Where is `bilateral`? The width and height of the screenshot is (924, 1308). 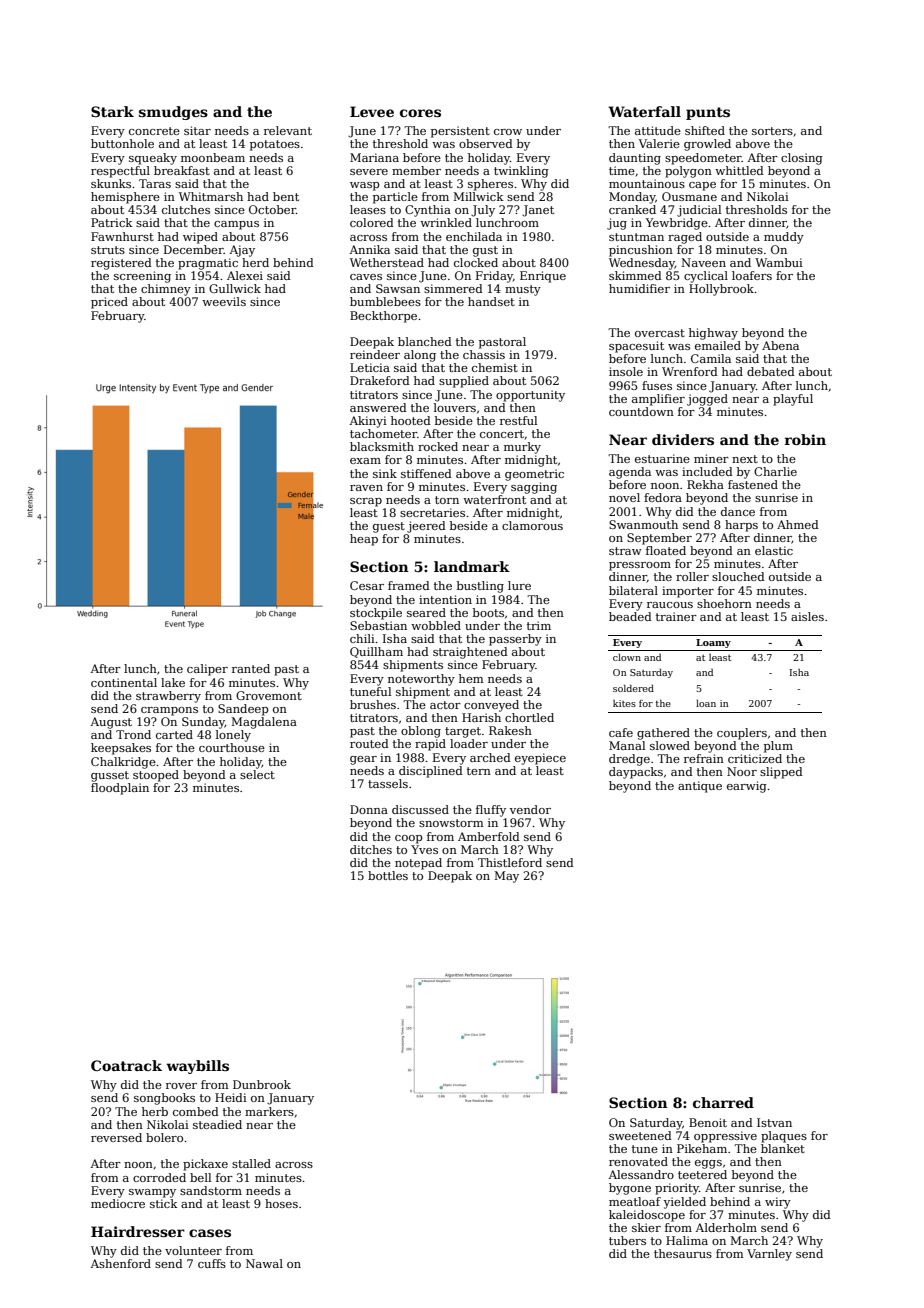 bilateral is located at coordinates (633, 590).
